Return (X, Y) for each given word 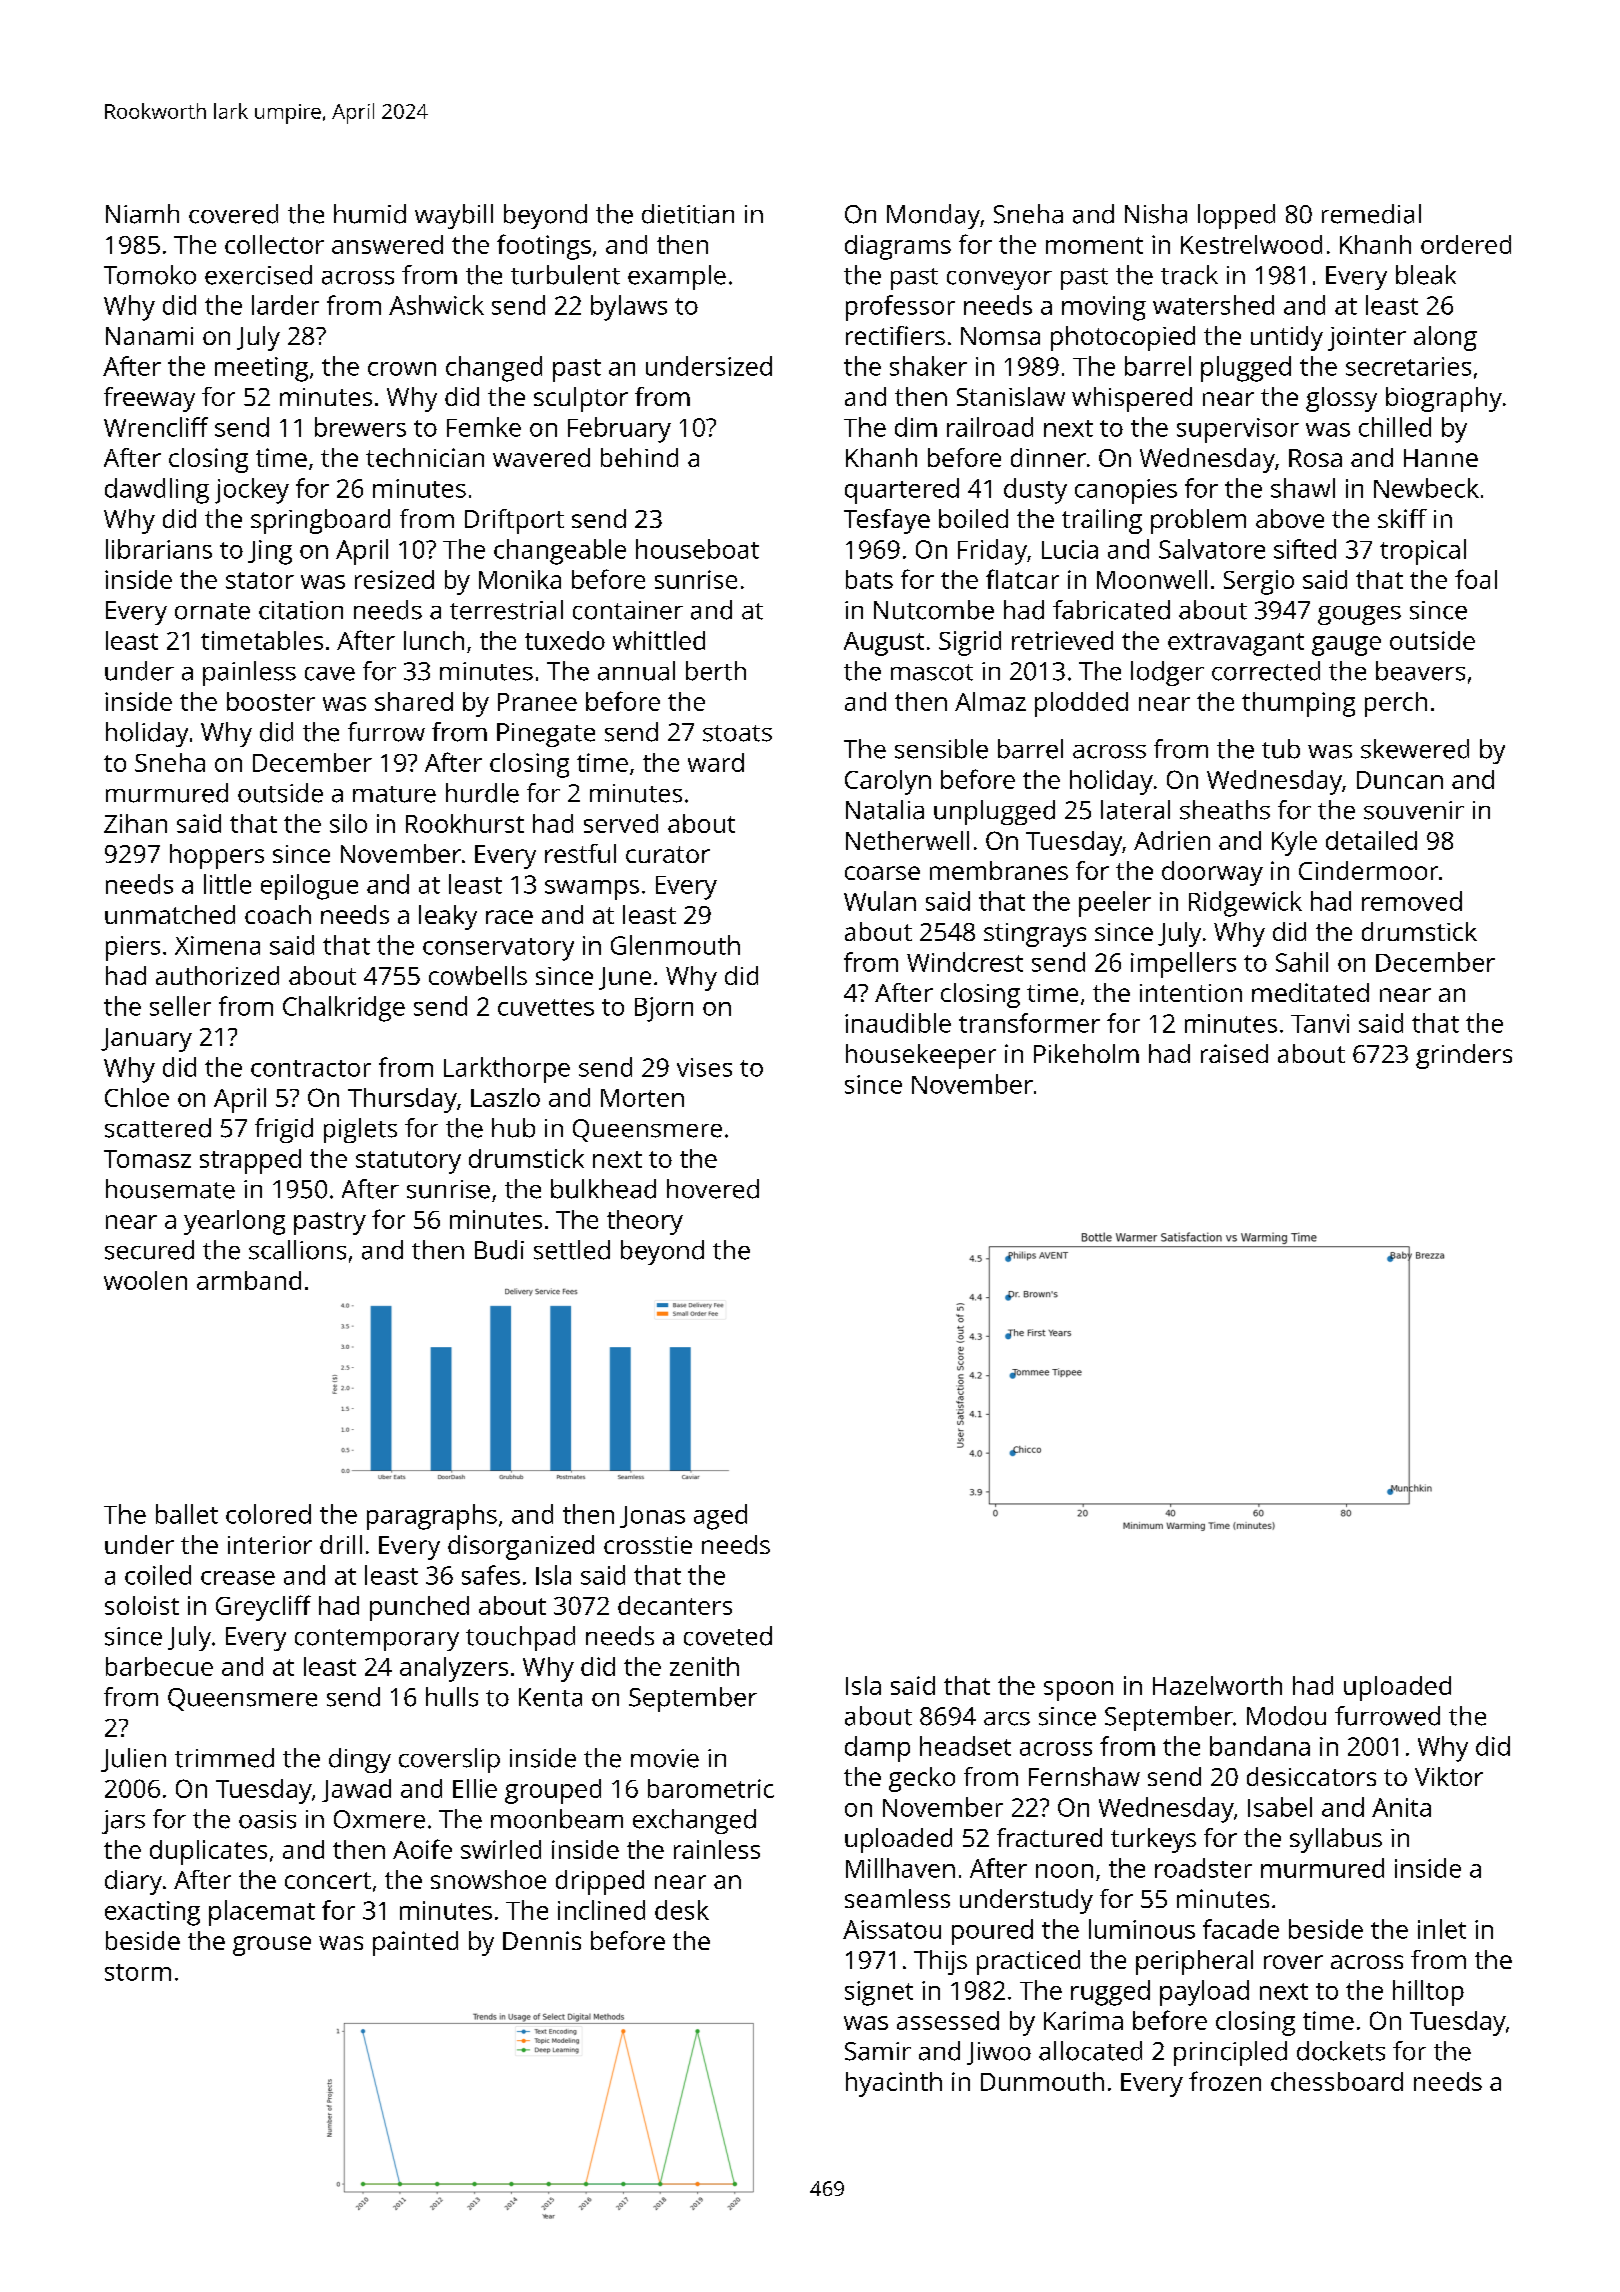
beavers (1420, 671)
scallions (297, 1250)
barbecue (159, 1666)
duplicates (208, 1852)
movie (665, 1758)
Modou (1286, 1716)
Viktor (1449, 1776)
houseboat (697, 549)
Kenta (550, 1697)
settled (572, 1250)
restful (580, 853)
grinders (1464, 1056)
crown (402, 369)
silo (348, 823)
